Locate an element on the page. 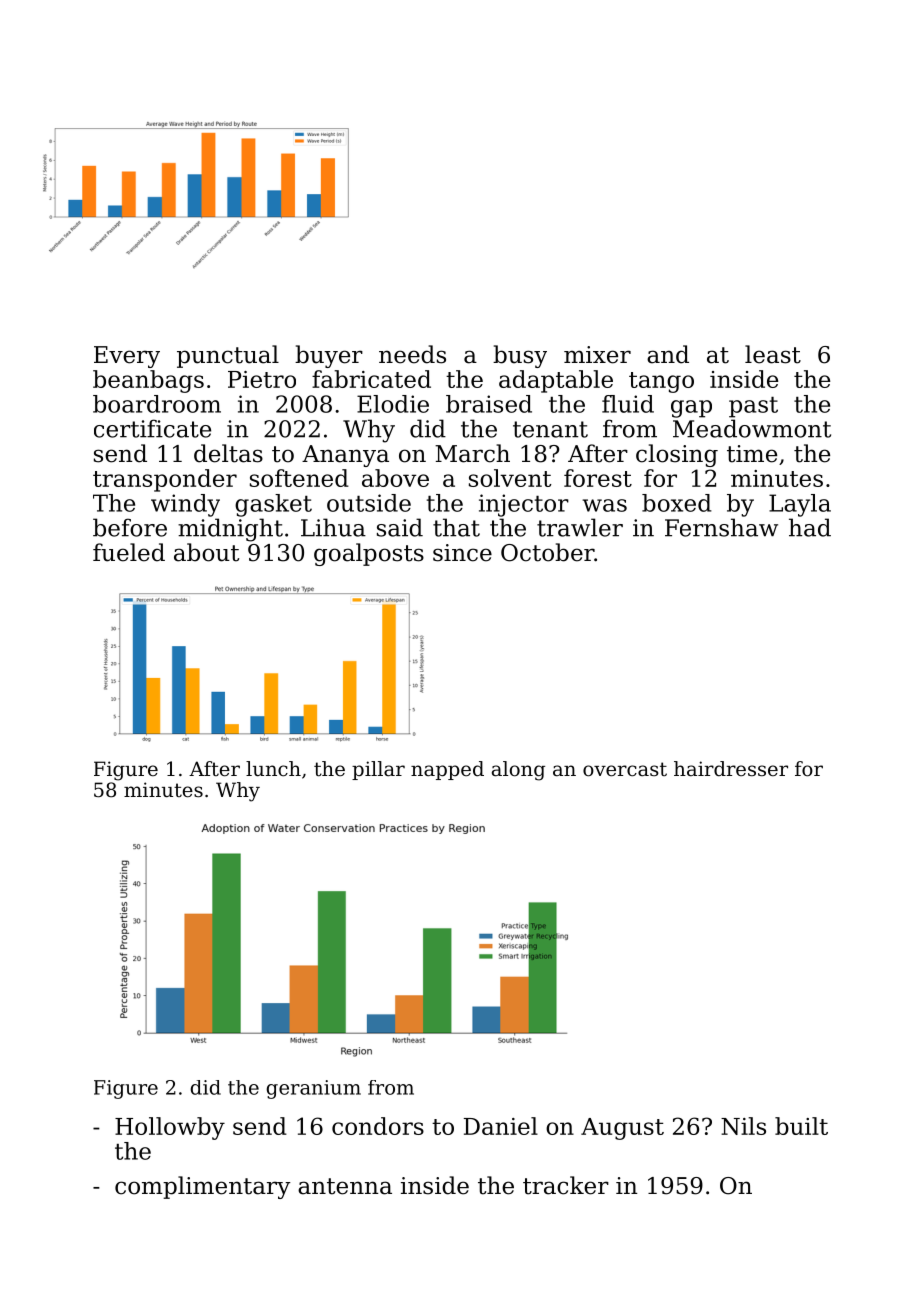  since is located at coordinates (462, 553).
